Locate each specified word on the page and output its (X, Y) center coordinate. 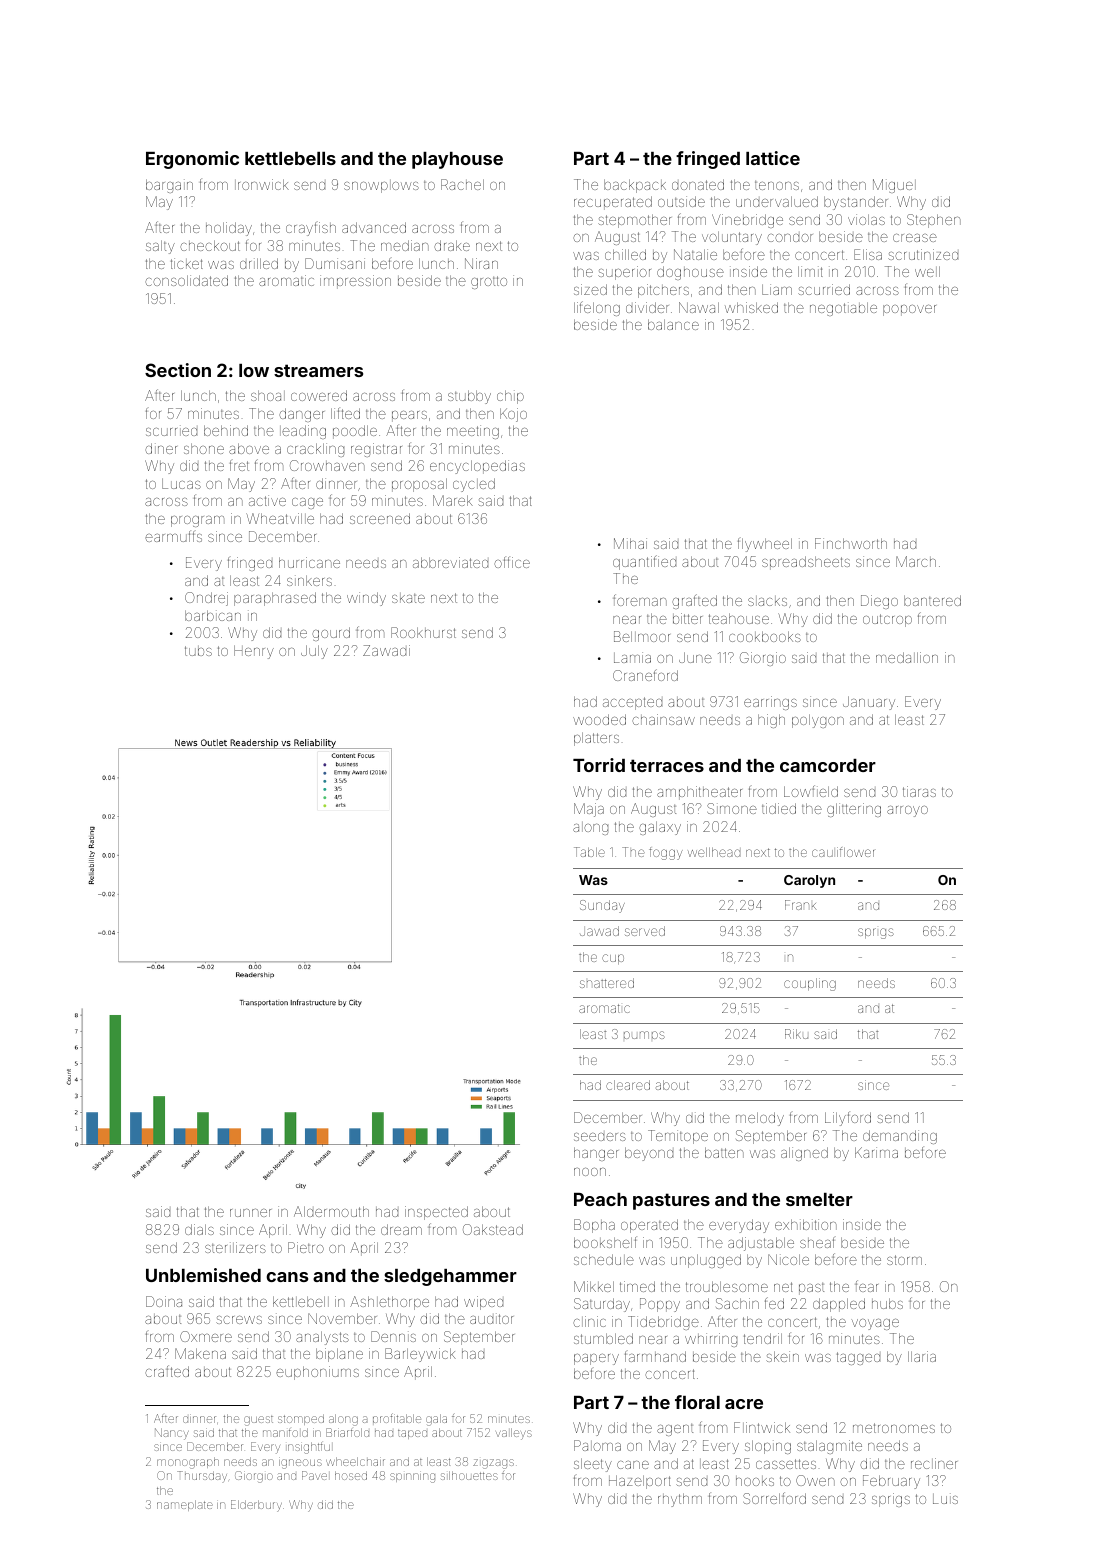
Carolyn (809, 881)
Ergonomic (192, 160)
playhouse (457, 160)
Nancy (172, 1434)
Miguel (894, 186)
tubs (198, 651)
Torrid (599, 765)
